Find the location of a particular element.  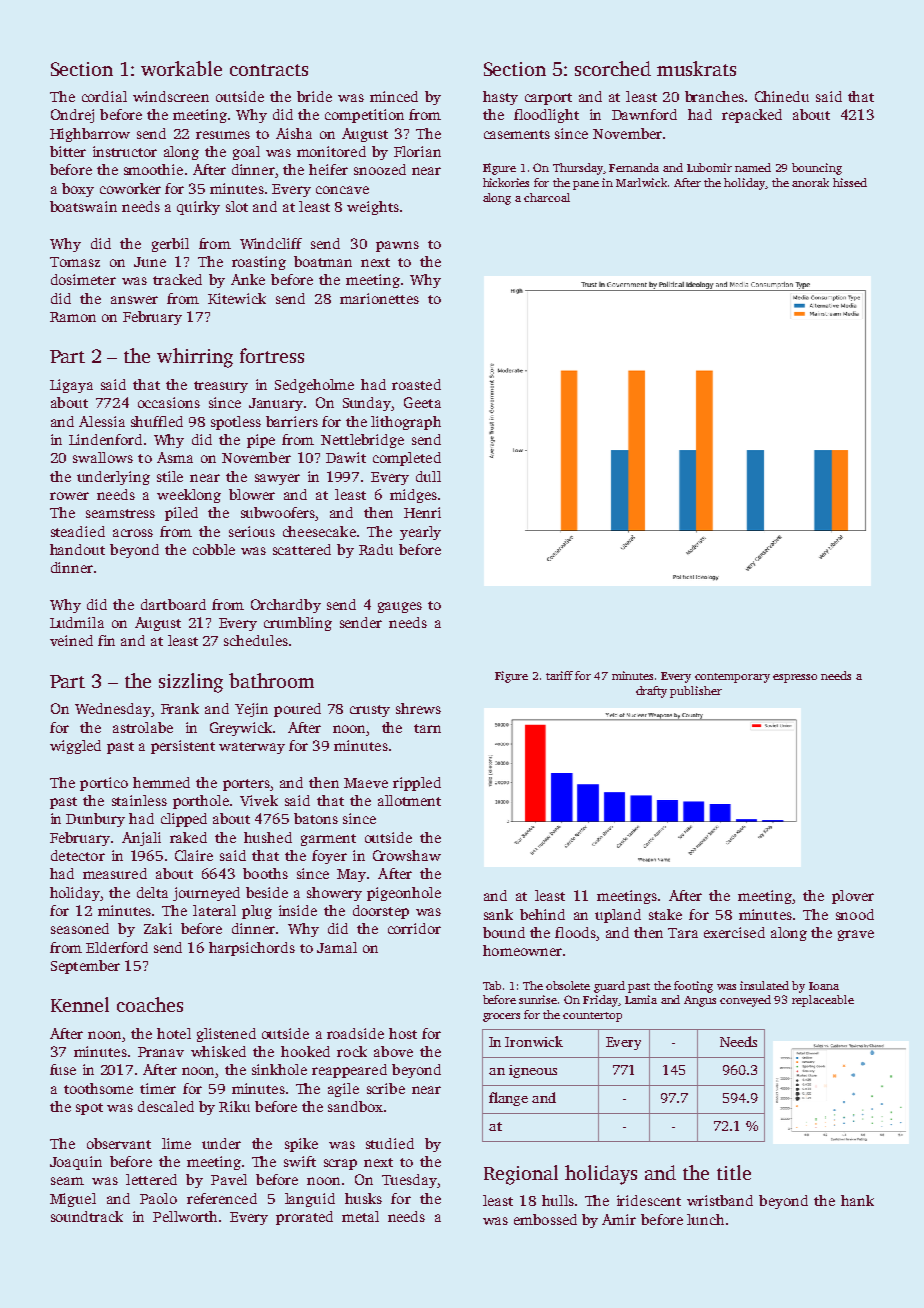

countertop is located at coordinates (592, 1017).
